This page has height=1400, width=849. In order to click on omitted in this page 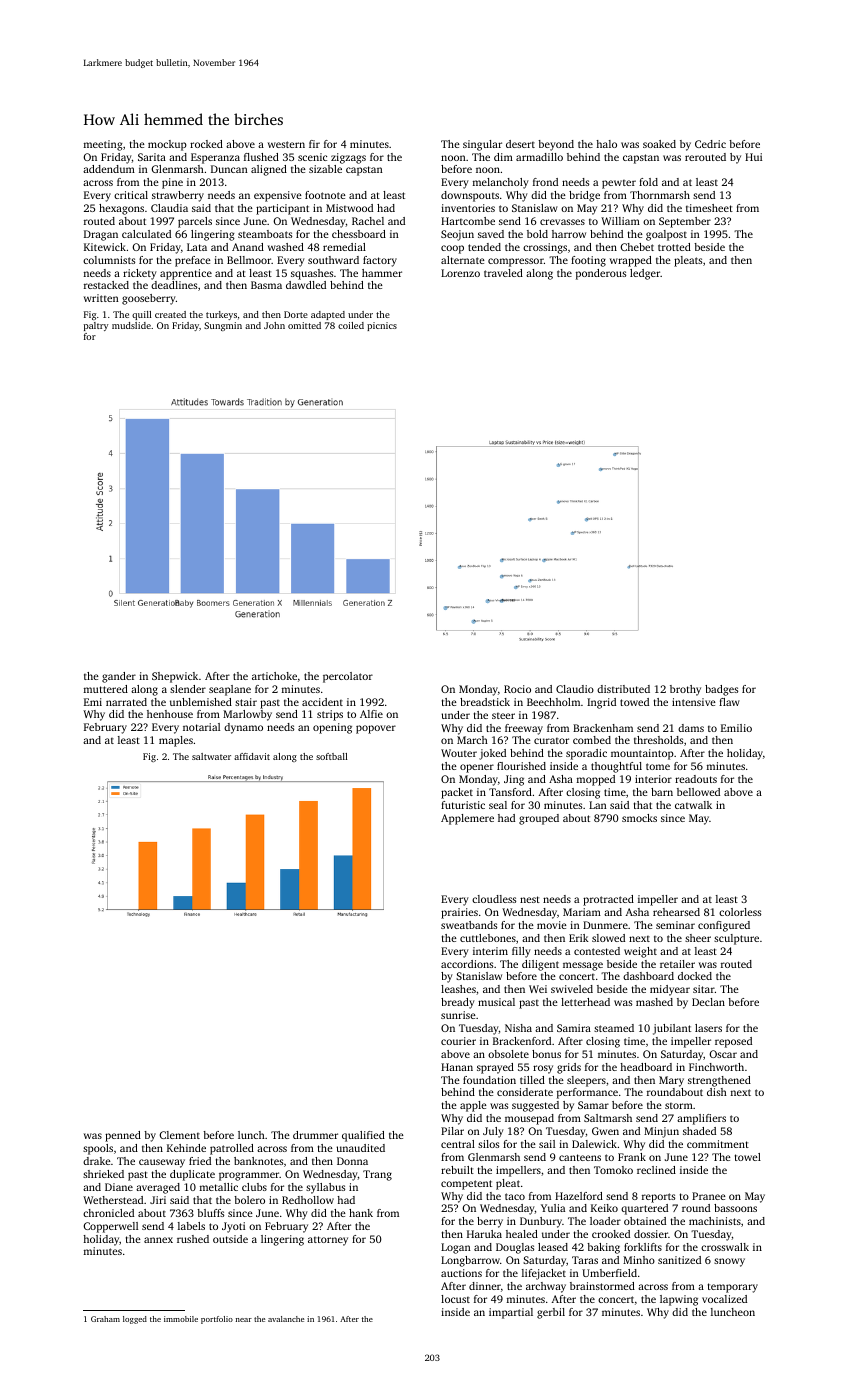, I will do `click(304, 325)`.
